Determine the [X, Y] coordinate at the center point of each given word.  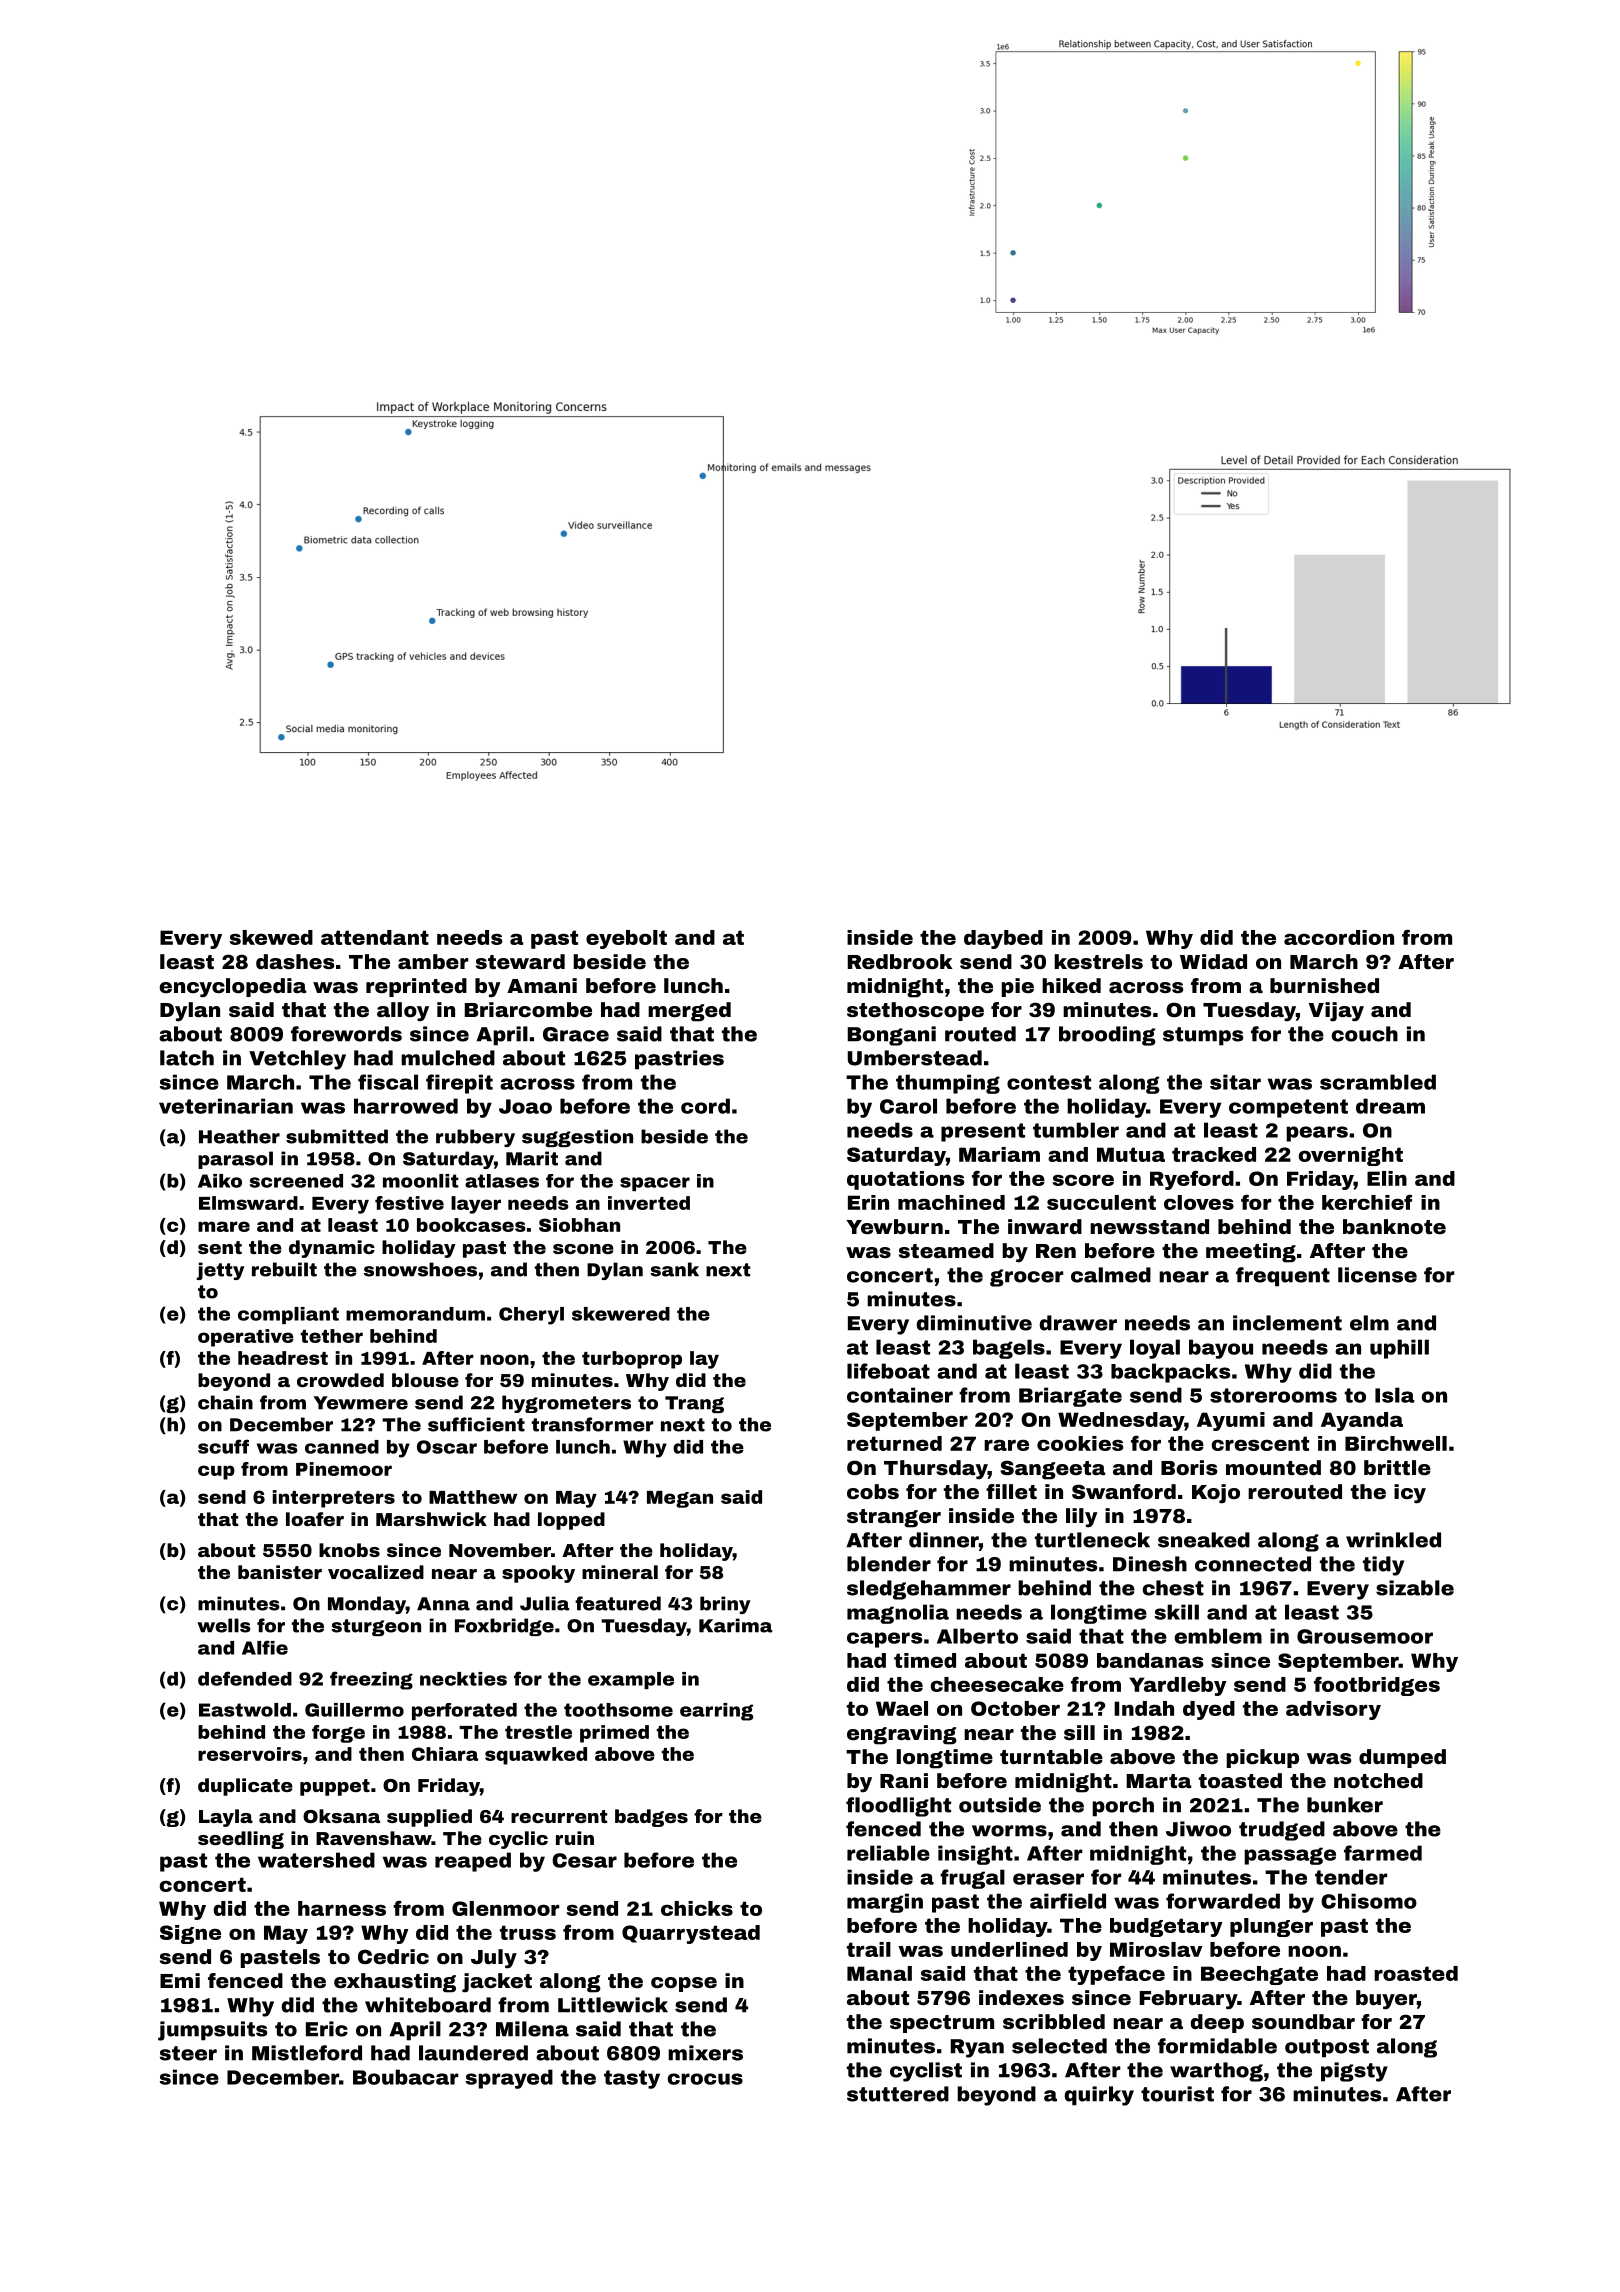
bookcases [471, 1225]
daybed [1003, 939]
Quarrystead [691, 1934]
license [1377, 1275]
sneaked [1204, 1540]
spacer [655, 1184]
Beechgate [1259, 1975]
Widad [1213, 961]
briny [725, 1605]
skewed [271, 937]
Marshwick [431, 1519]
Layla [226, 1818]
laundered [473, 2053]
